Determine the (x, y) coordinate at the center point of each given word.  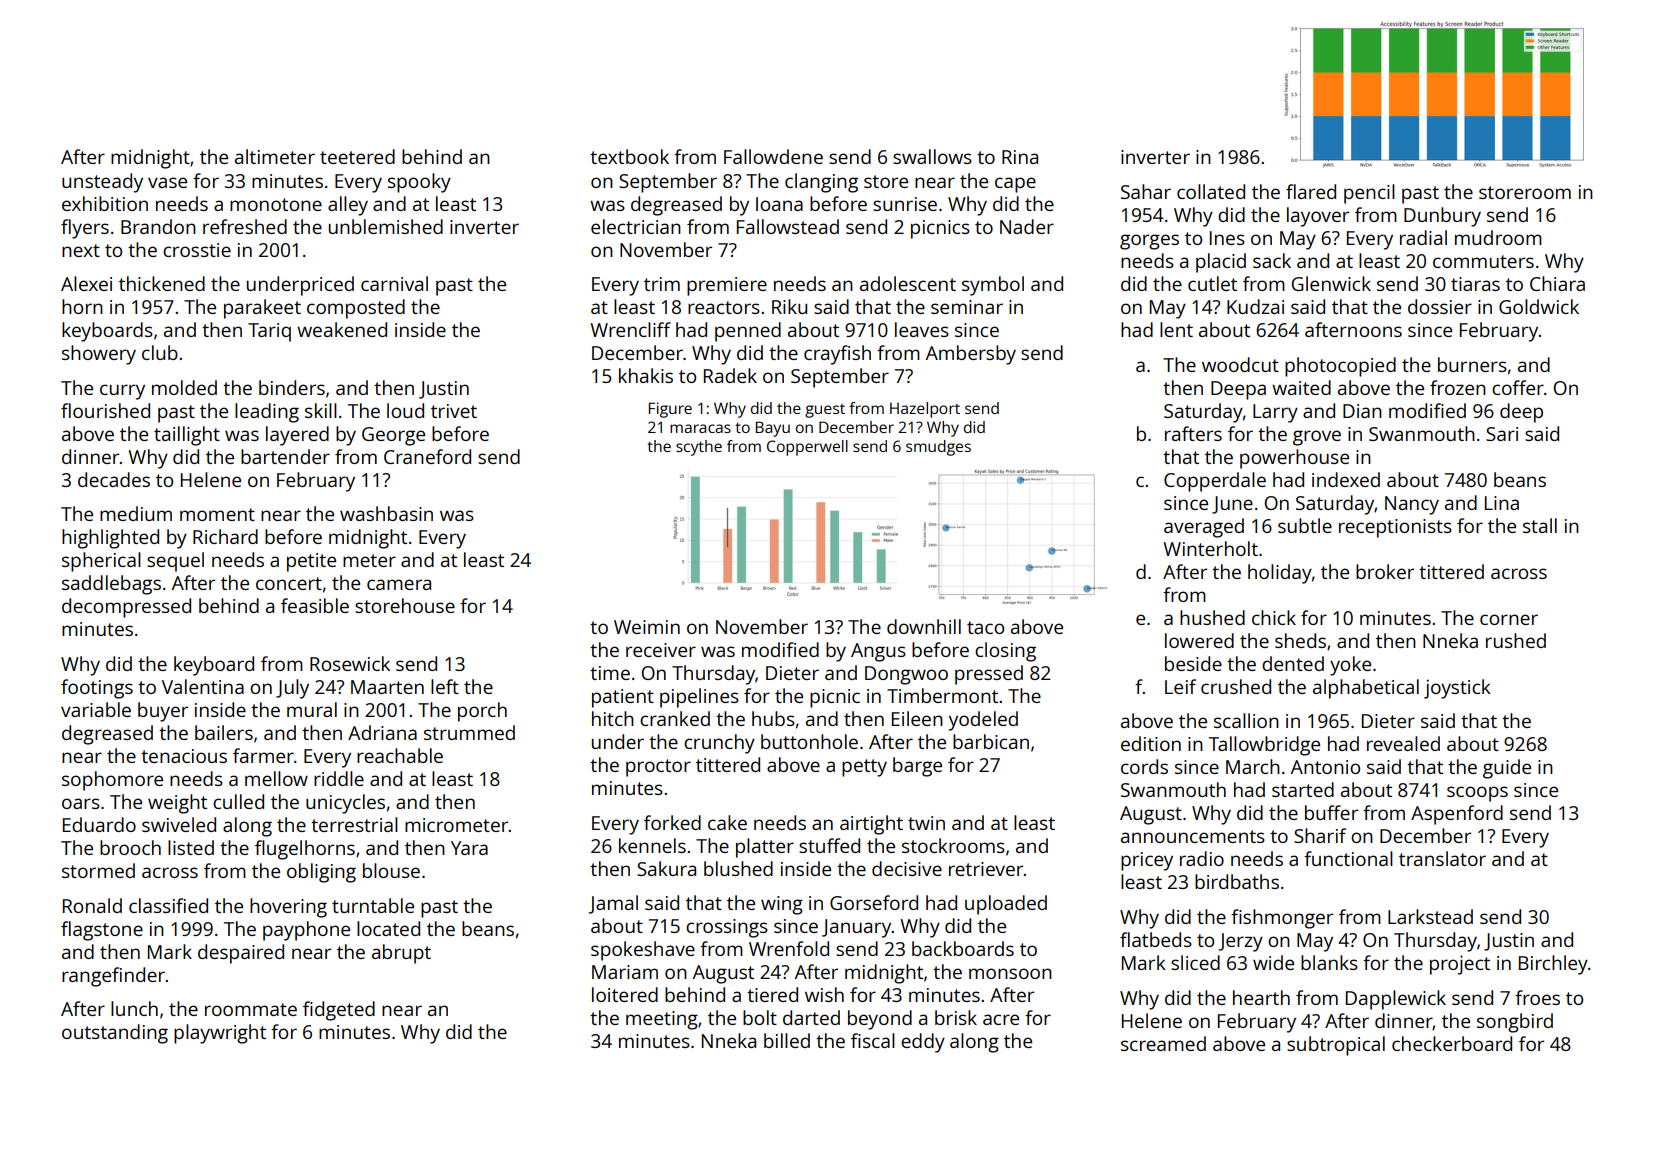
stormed (98, 870)
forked (672, 822)
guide (1507, 769)
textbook (629, 156)
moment (217, 514)
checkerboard (1452, 1043)
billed (787, 1040)
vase (167, 182)
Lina (1502, 503)
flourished (105, 410)
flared (1311, 191)
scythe (699, 448)
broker (1385, 571)
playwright (220, 1034)
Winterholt (1210, 548)
